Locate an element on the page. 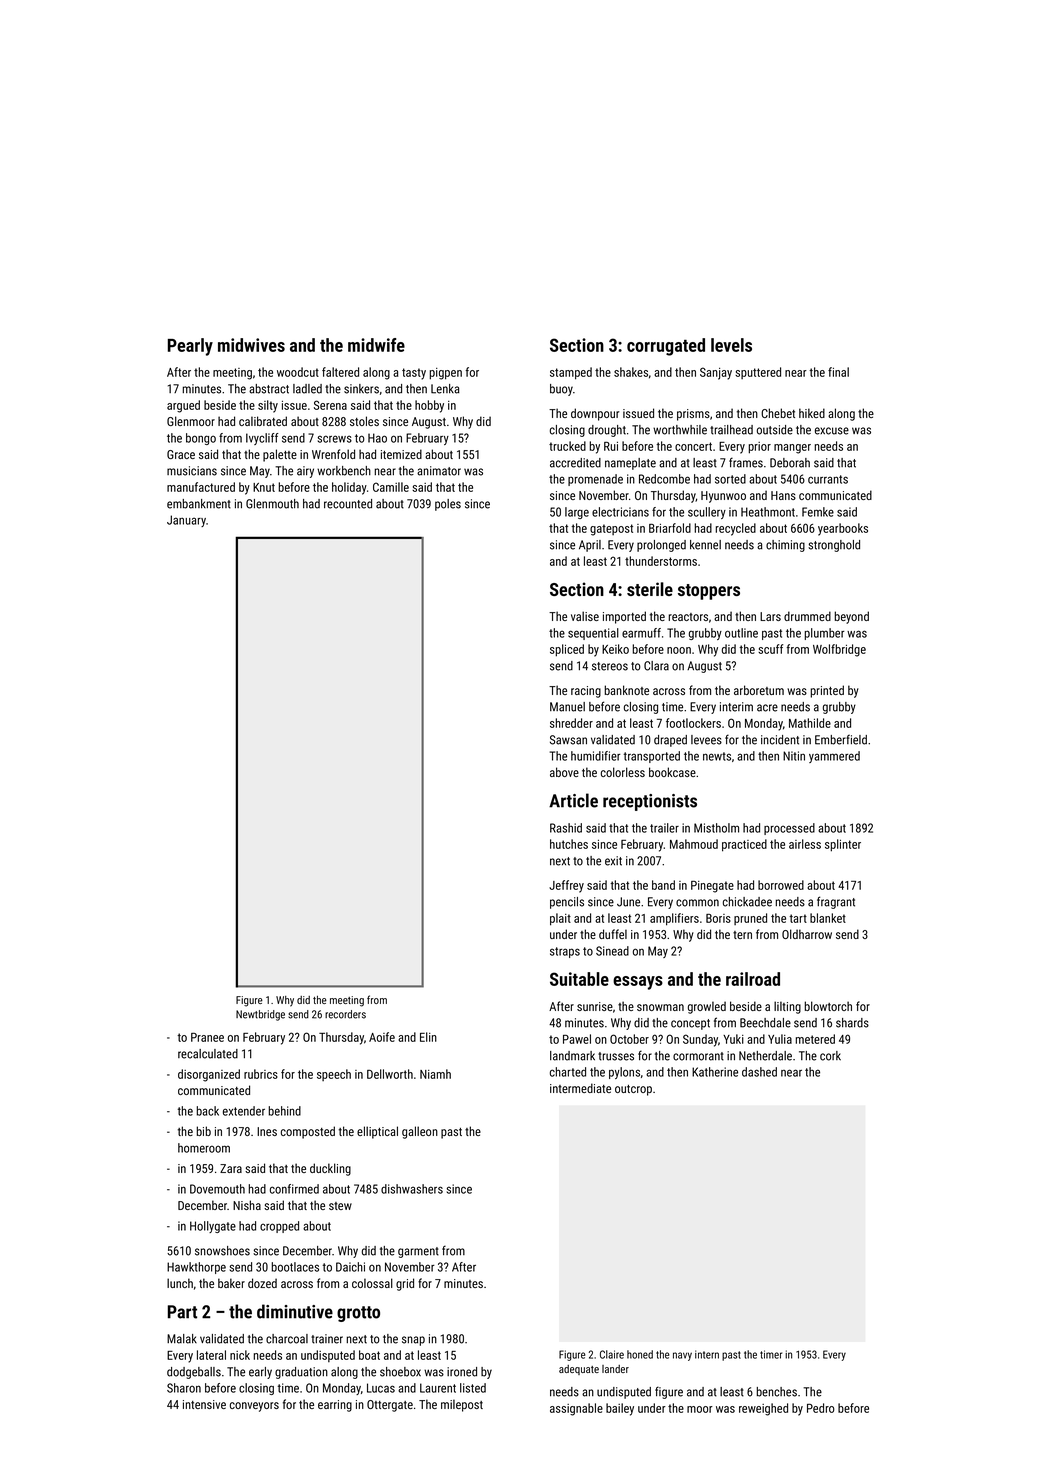 This page has width=1042, height=1480. assignable is located at coordinates (576, 1409).
